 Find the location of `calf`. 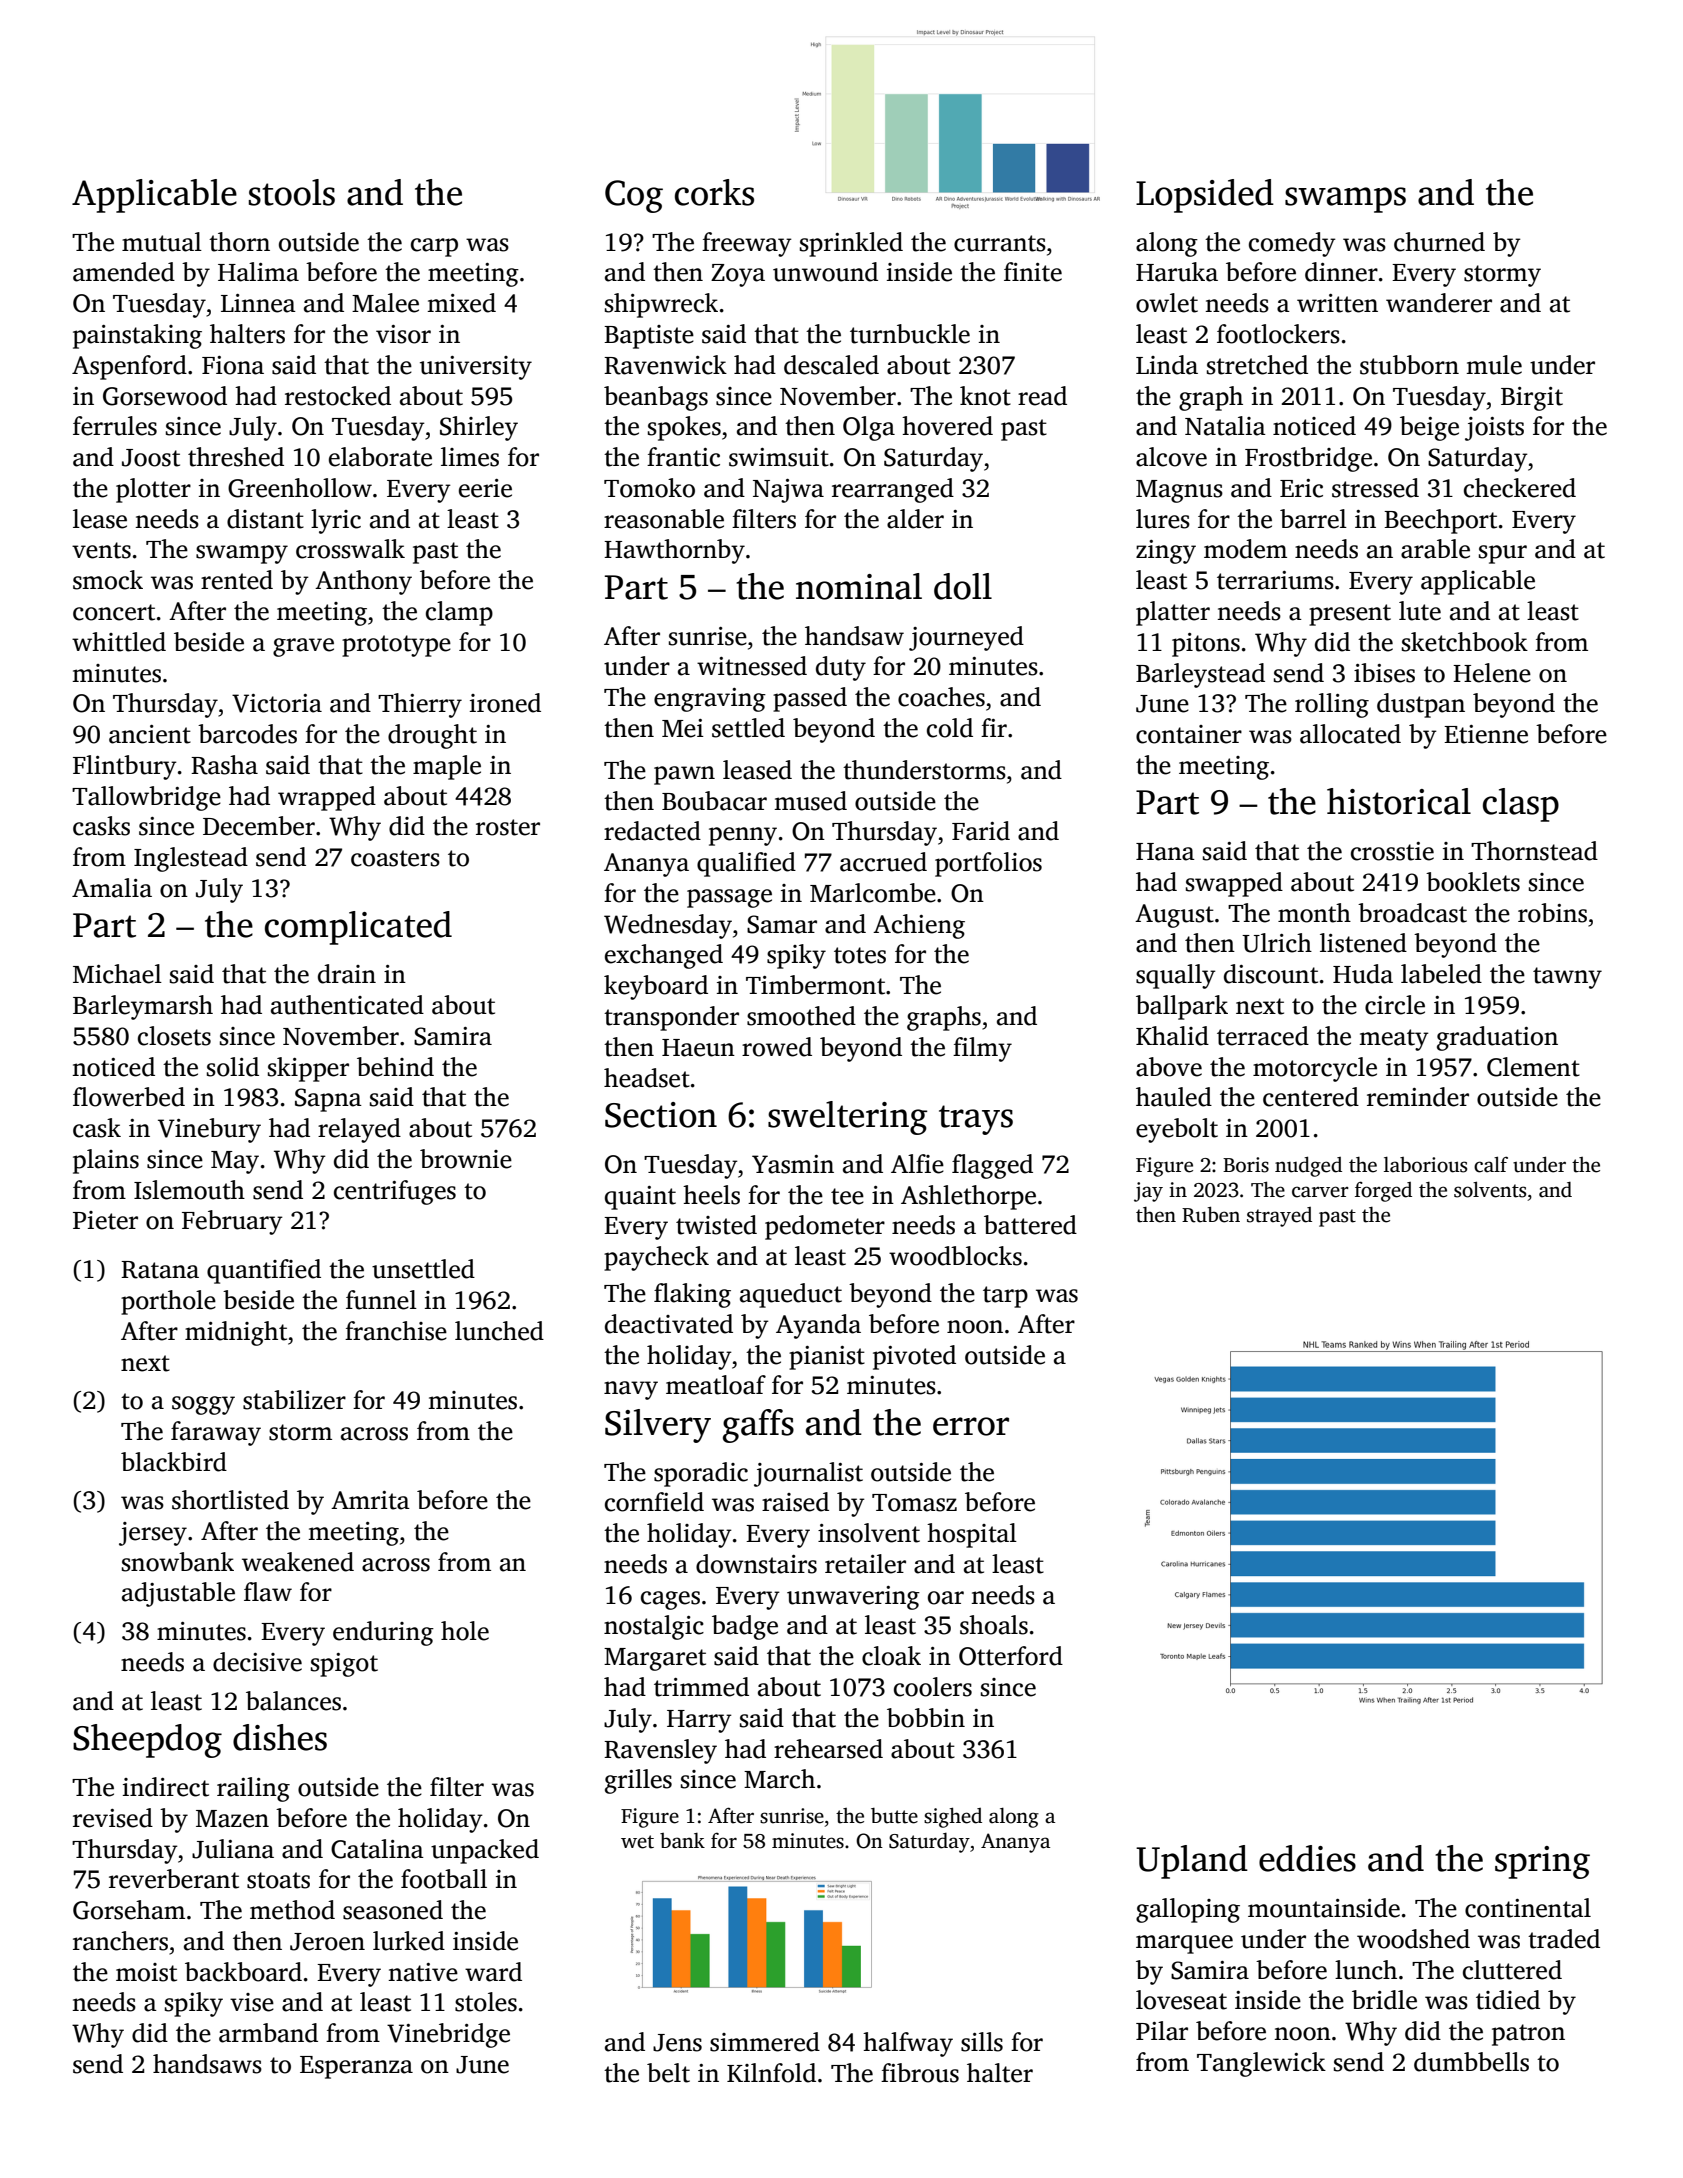

calf is located at coordinates (1491, 1164).
